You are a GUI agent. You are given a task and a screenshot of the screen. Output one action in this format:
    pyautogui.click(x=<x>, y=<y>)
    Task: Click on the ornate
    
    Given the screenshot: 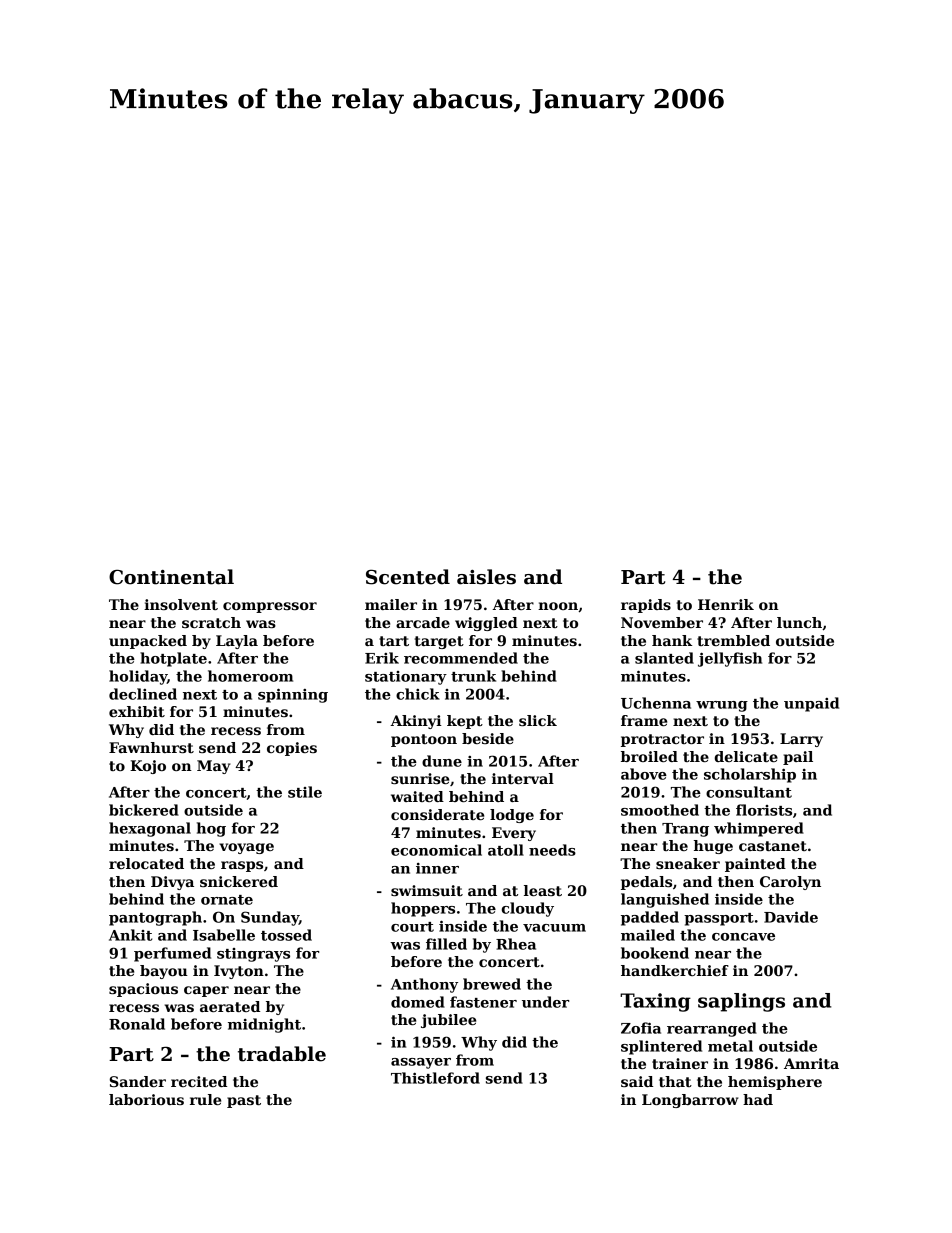 What is the action you would take?
    pyautogui.click(x=227, y=900)
